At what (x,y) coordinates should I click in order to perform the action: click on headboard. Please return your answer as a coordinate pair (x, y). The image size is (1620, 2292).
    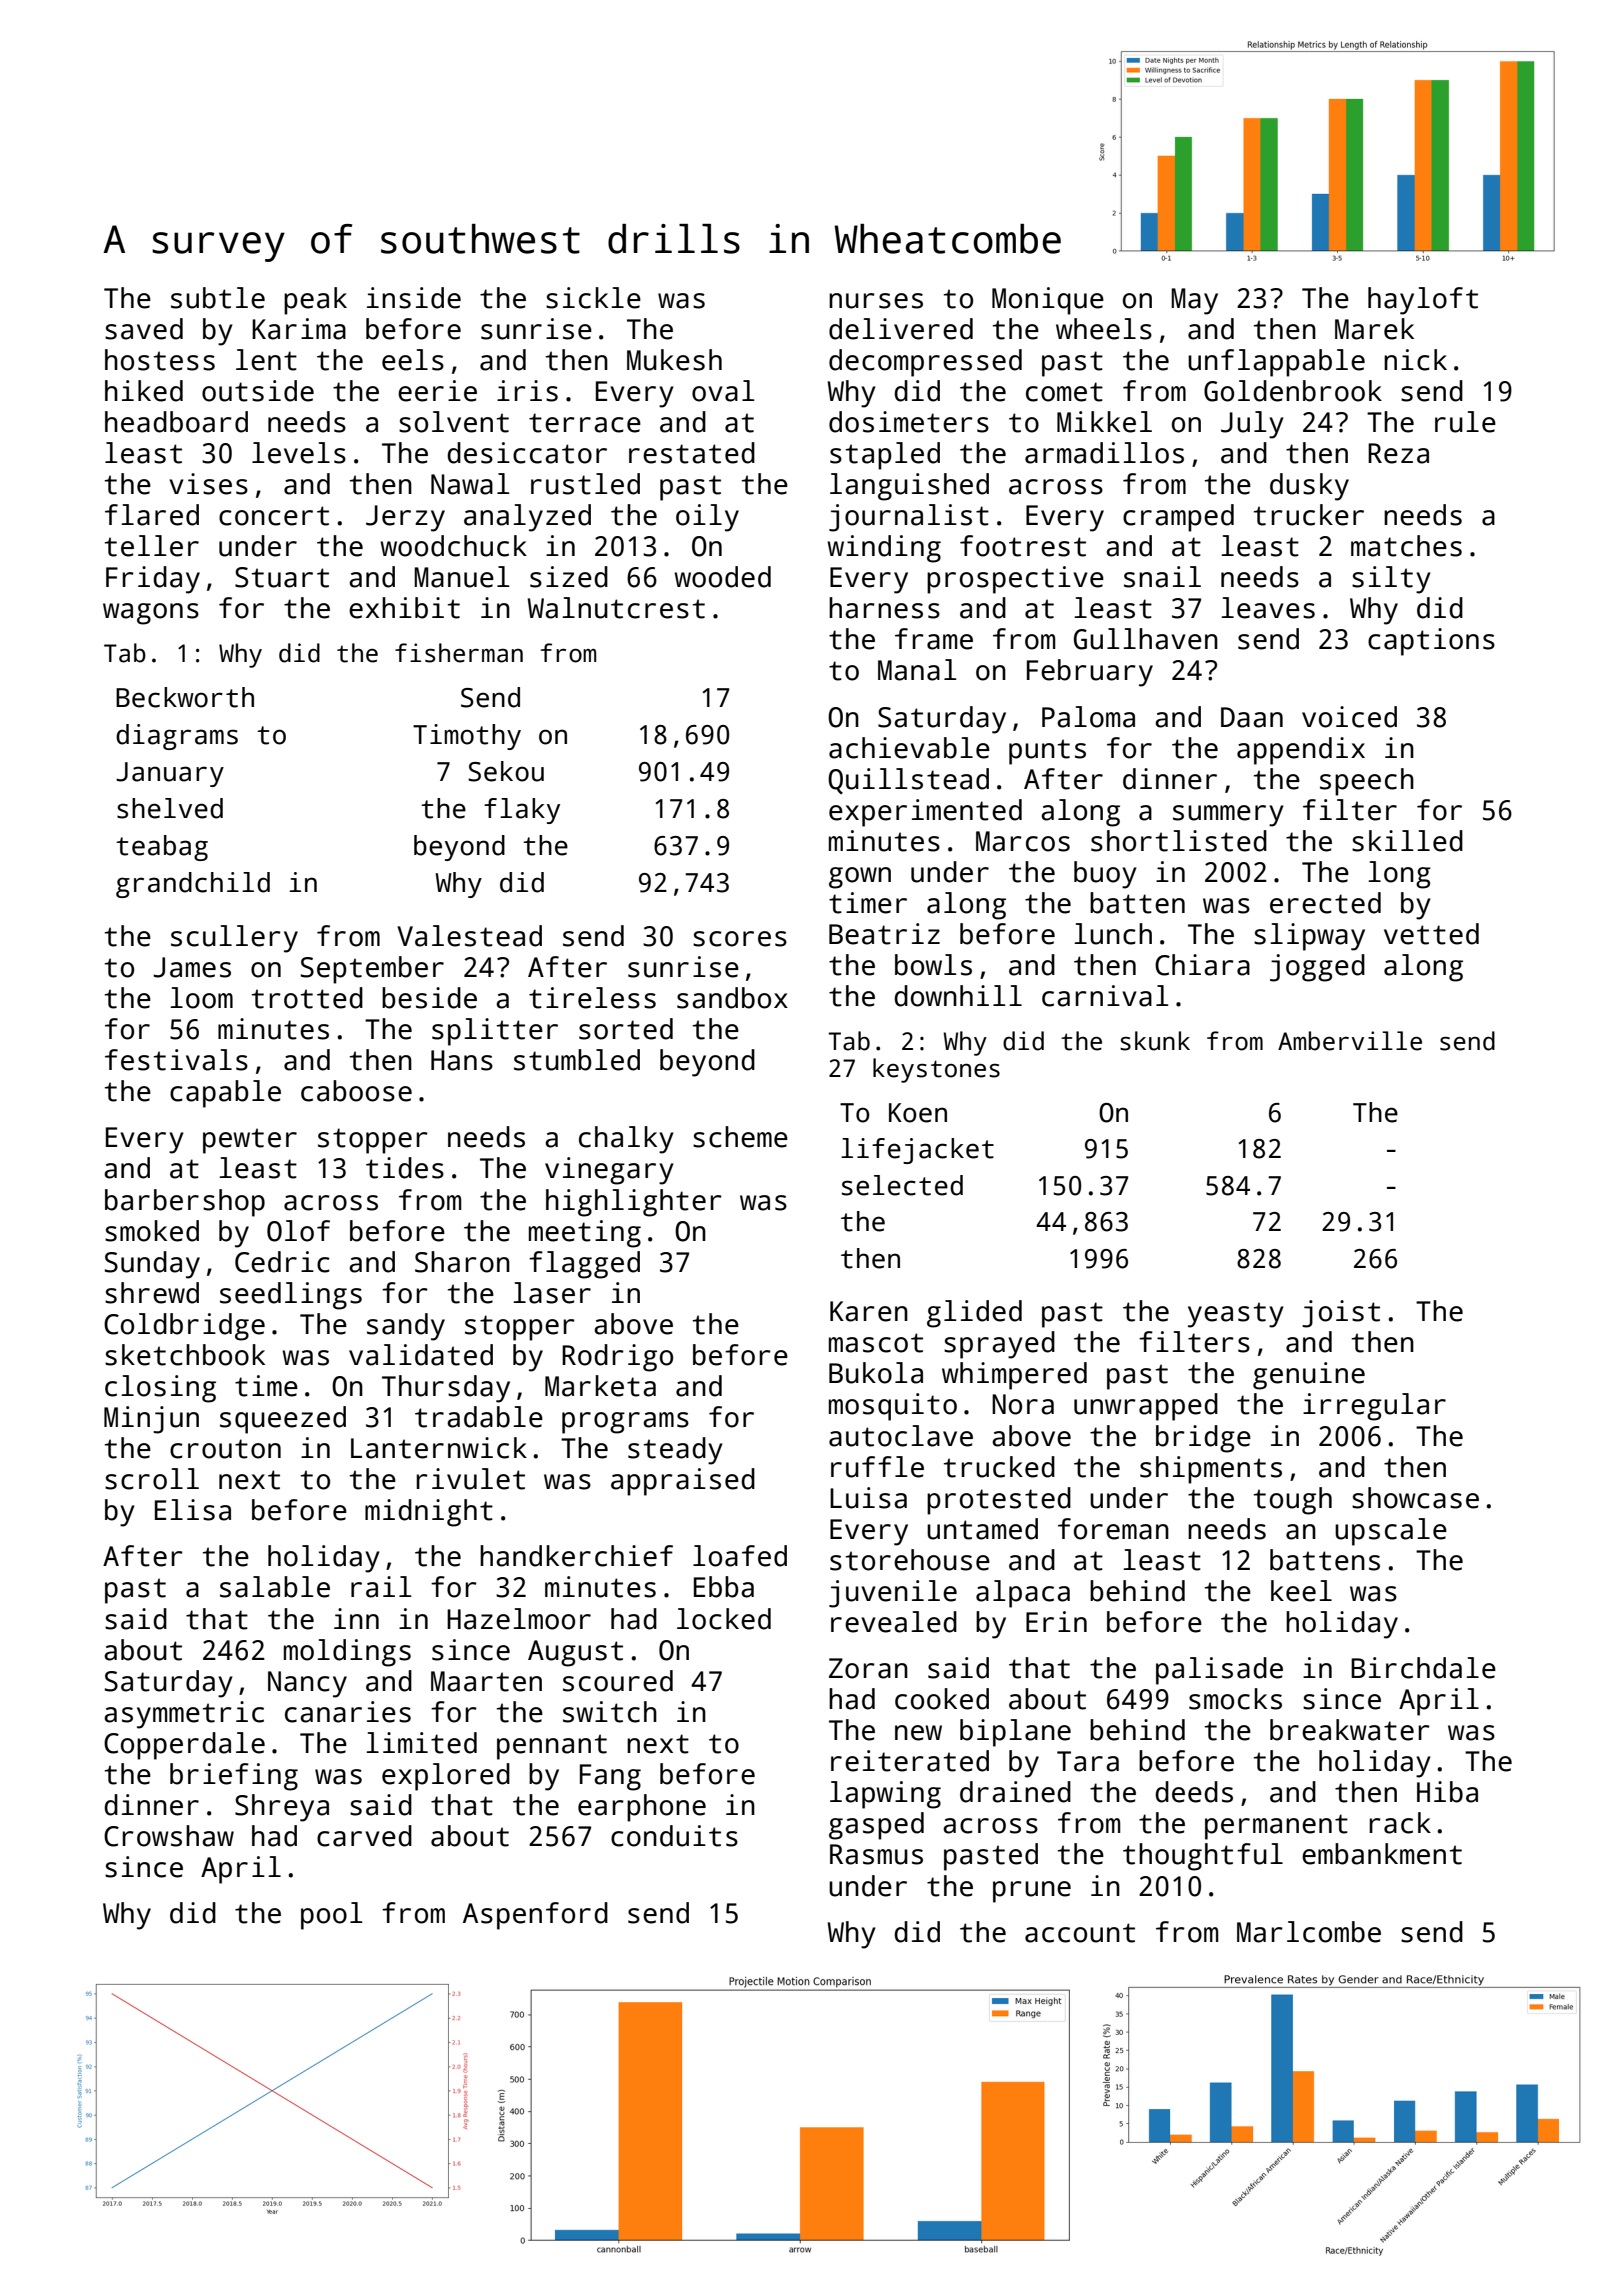
    Looking at the image, I should click on (176, 422).
